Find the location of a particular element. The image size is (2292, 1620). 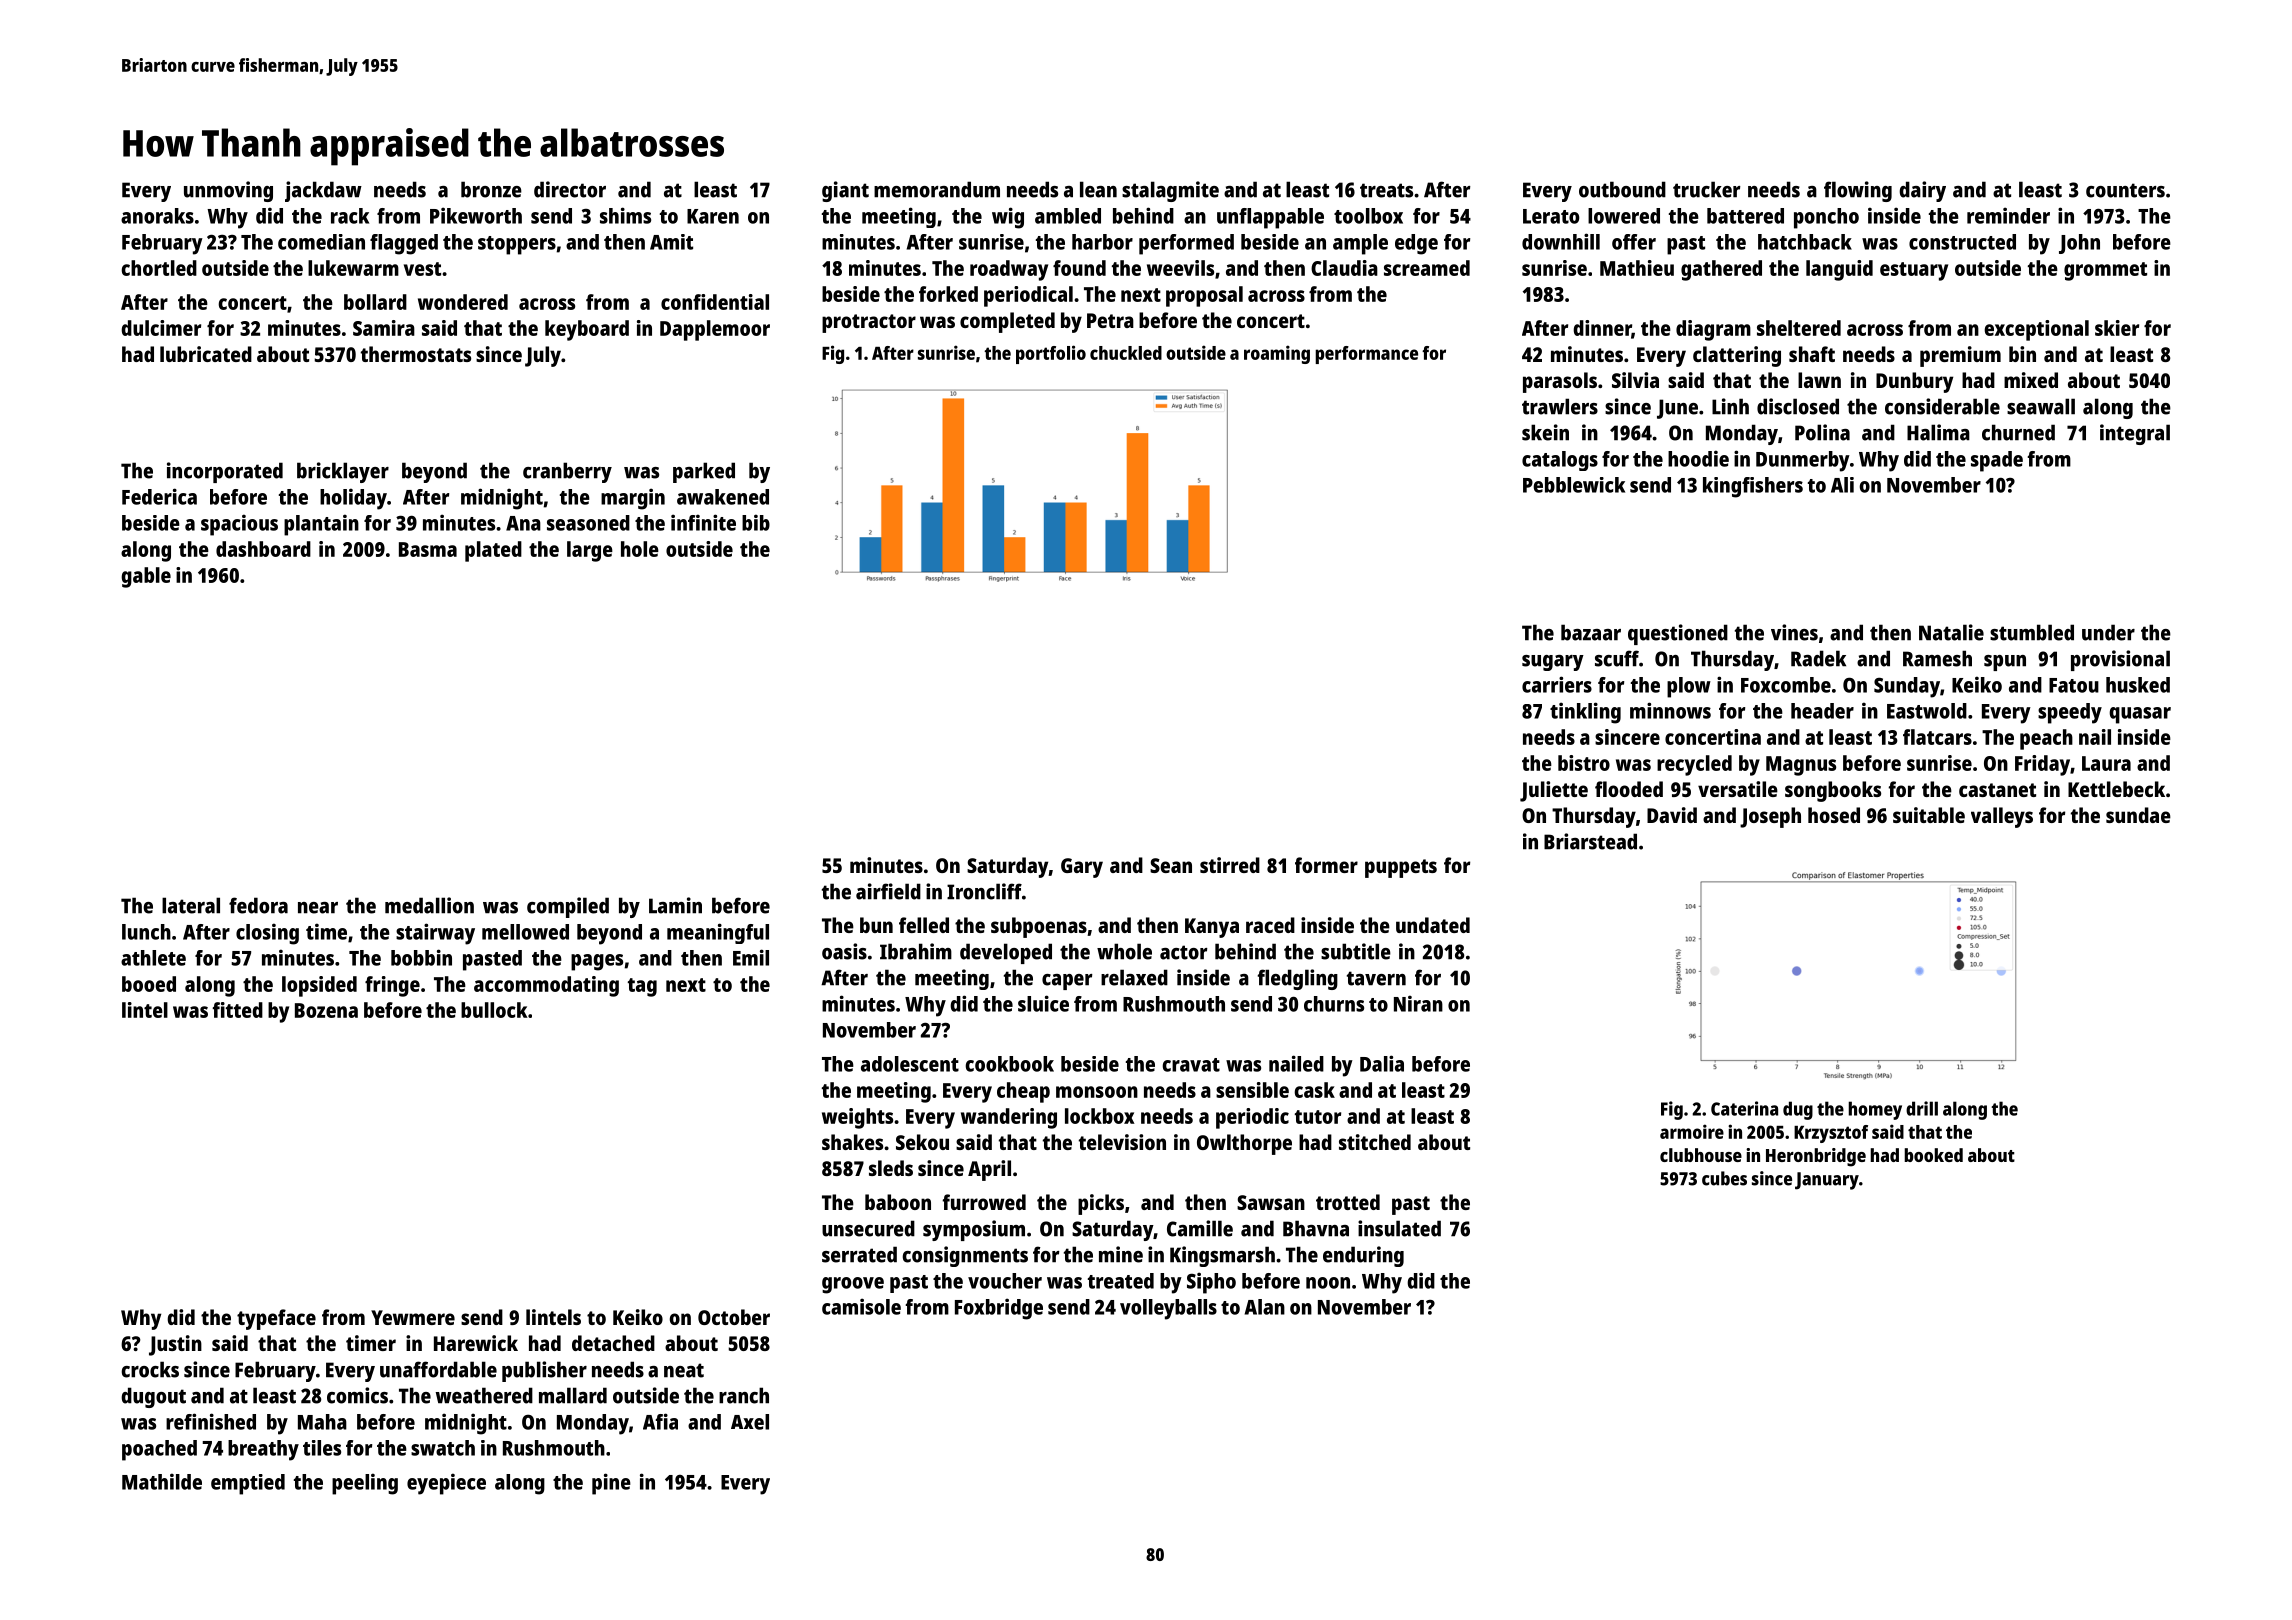

Fatou is located at coordinates (2074, 685).
